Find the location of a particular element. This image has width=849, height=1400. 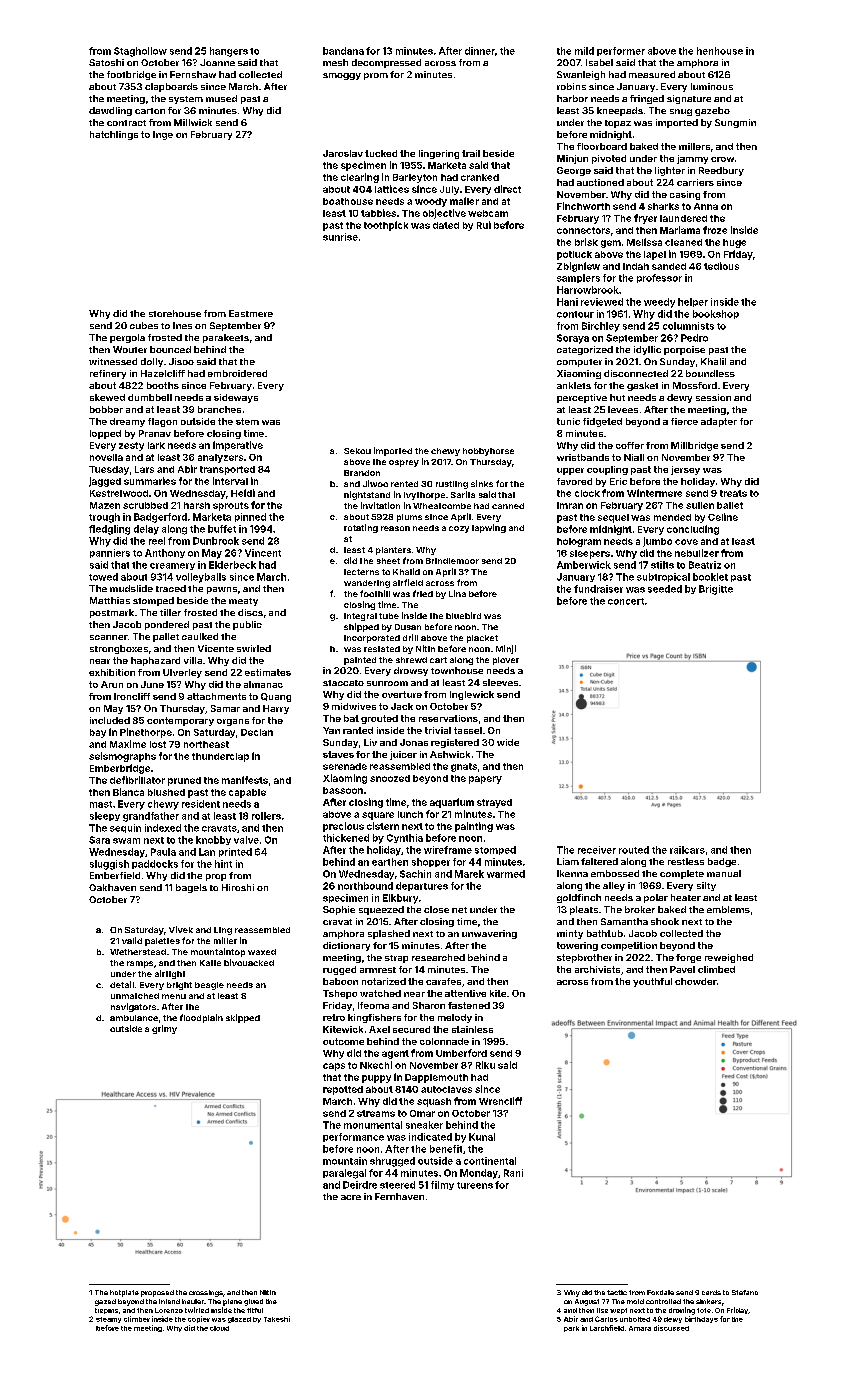

nebulizer is located at coordinates (697, 553).
